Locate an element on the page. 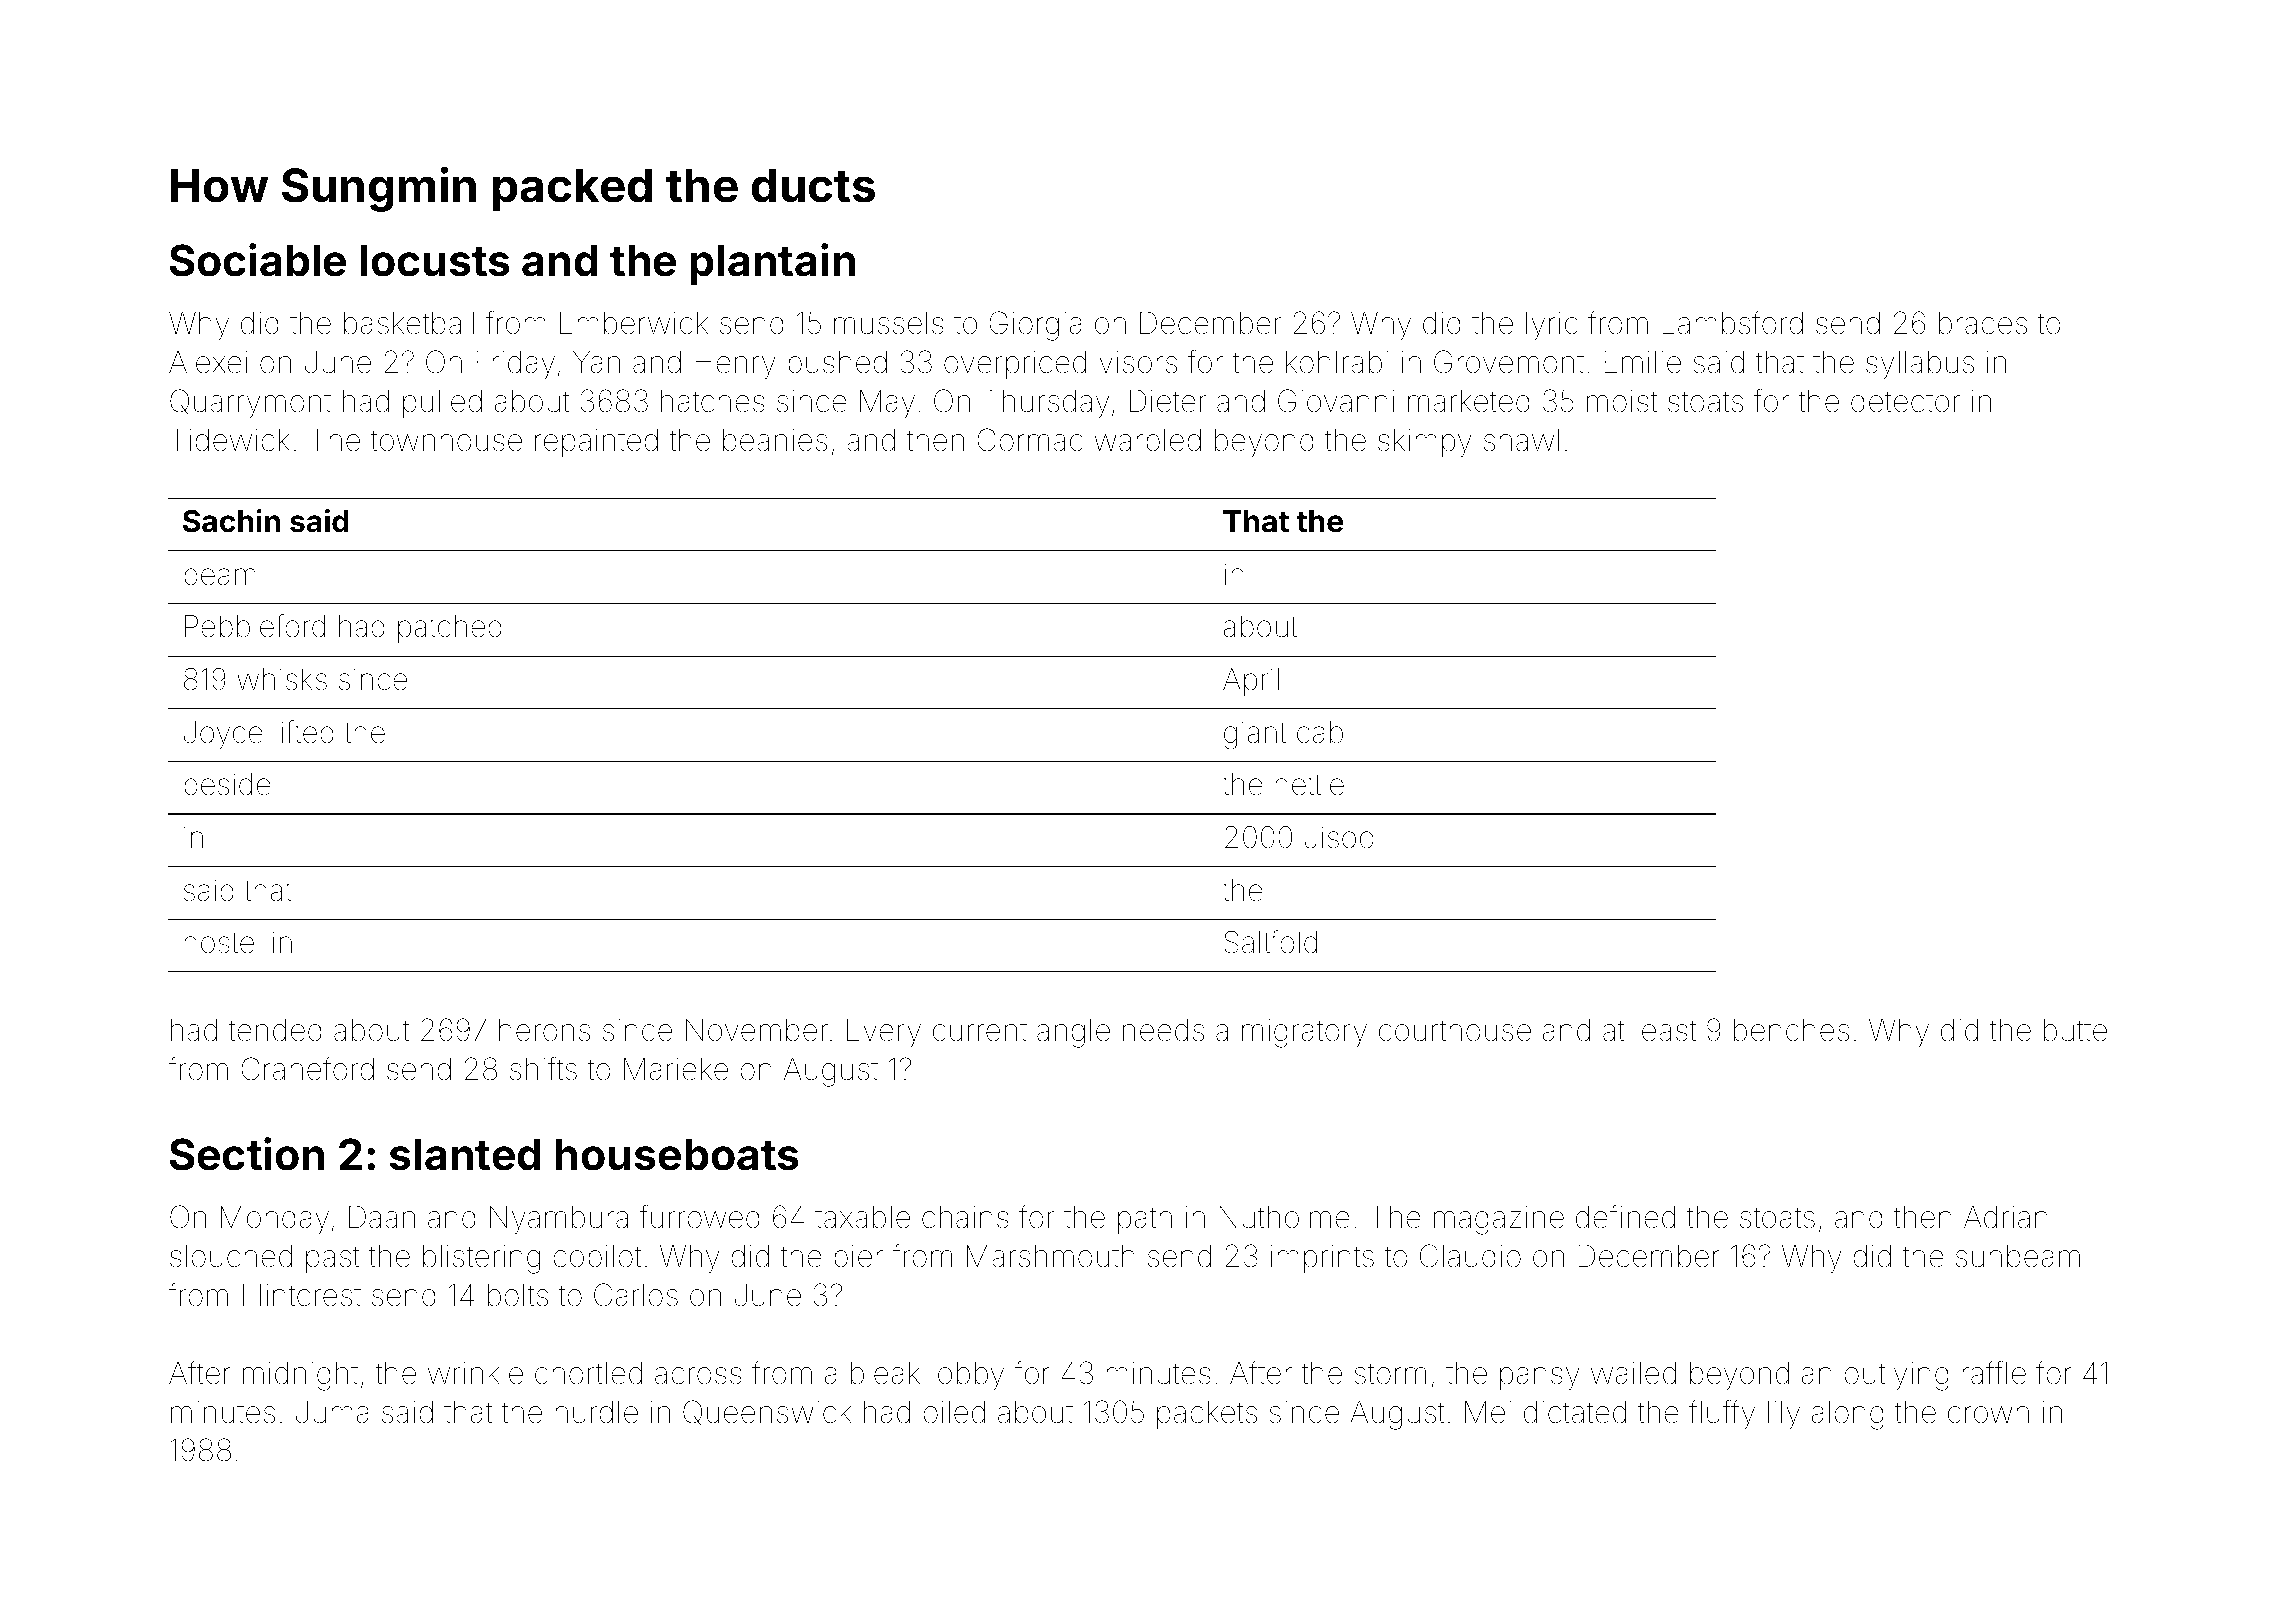  defined is located at coordinates (1625, 1217).
